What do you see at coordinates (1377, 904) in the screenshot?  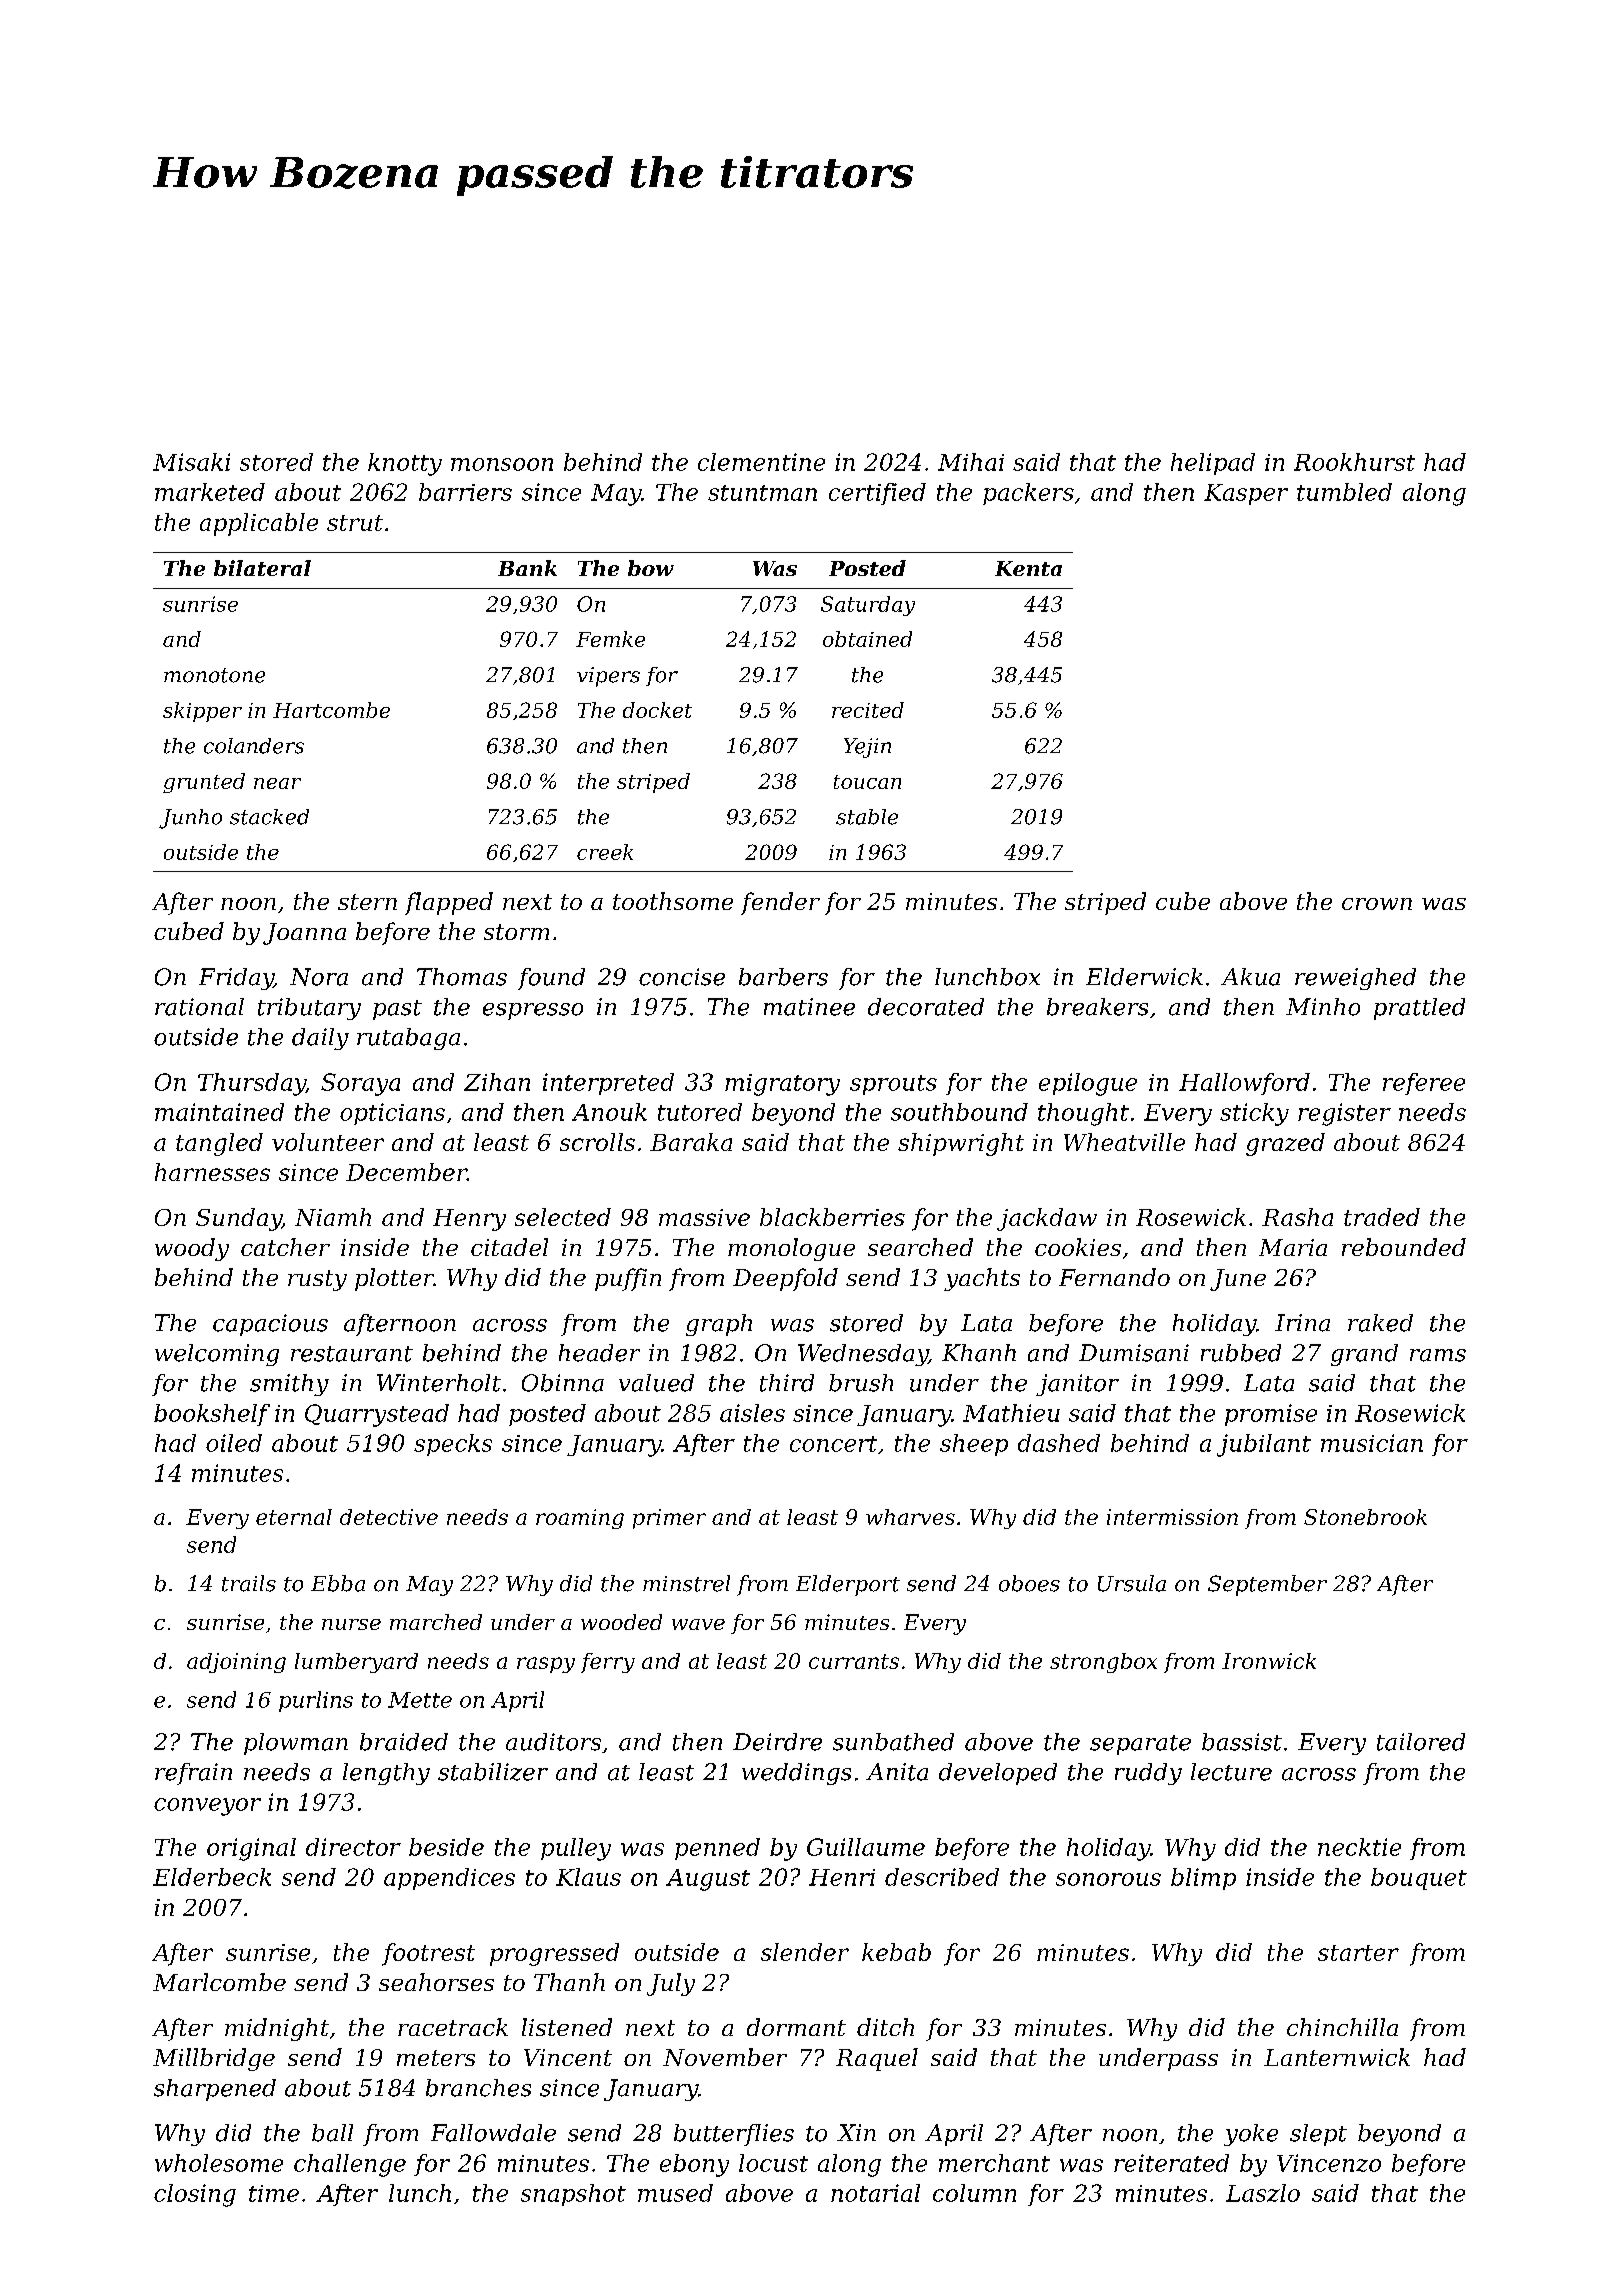 I see `crown` at bounding box center [1377, 904].
